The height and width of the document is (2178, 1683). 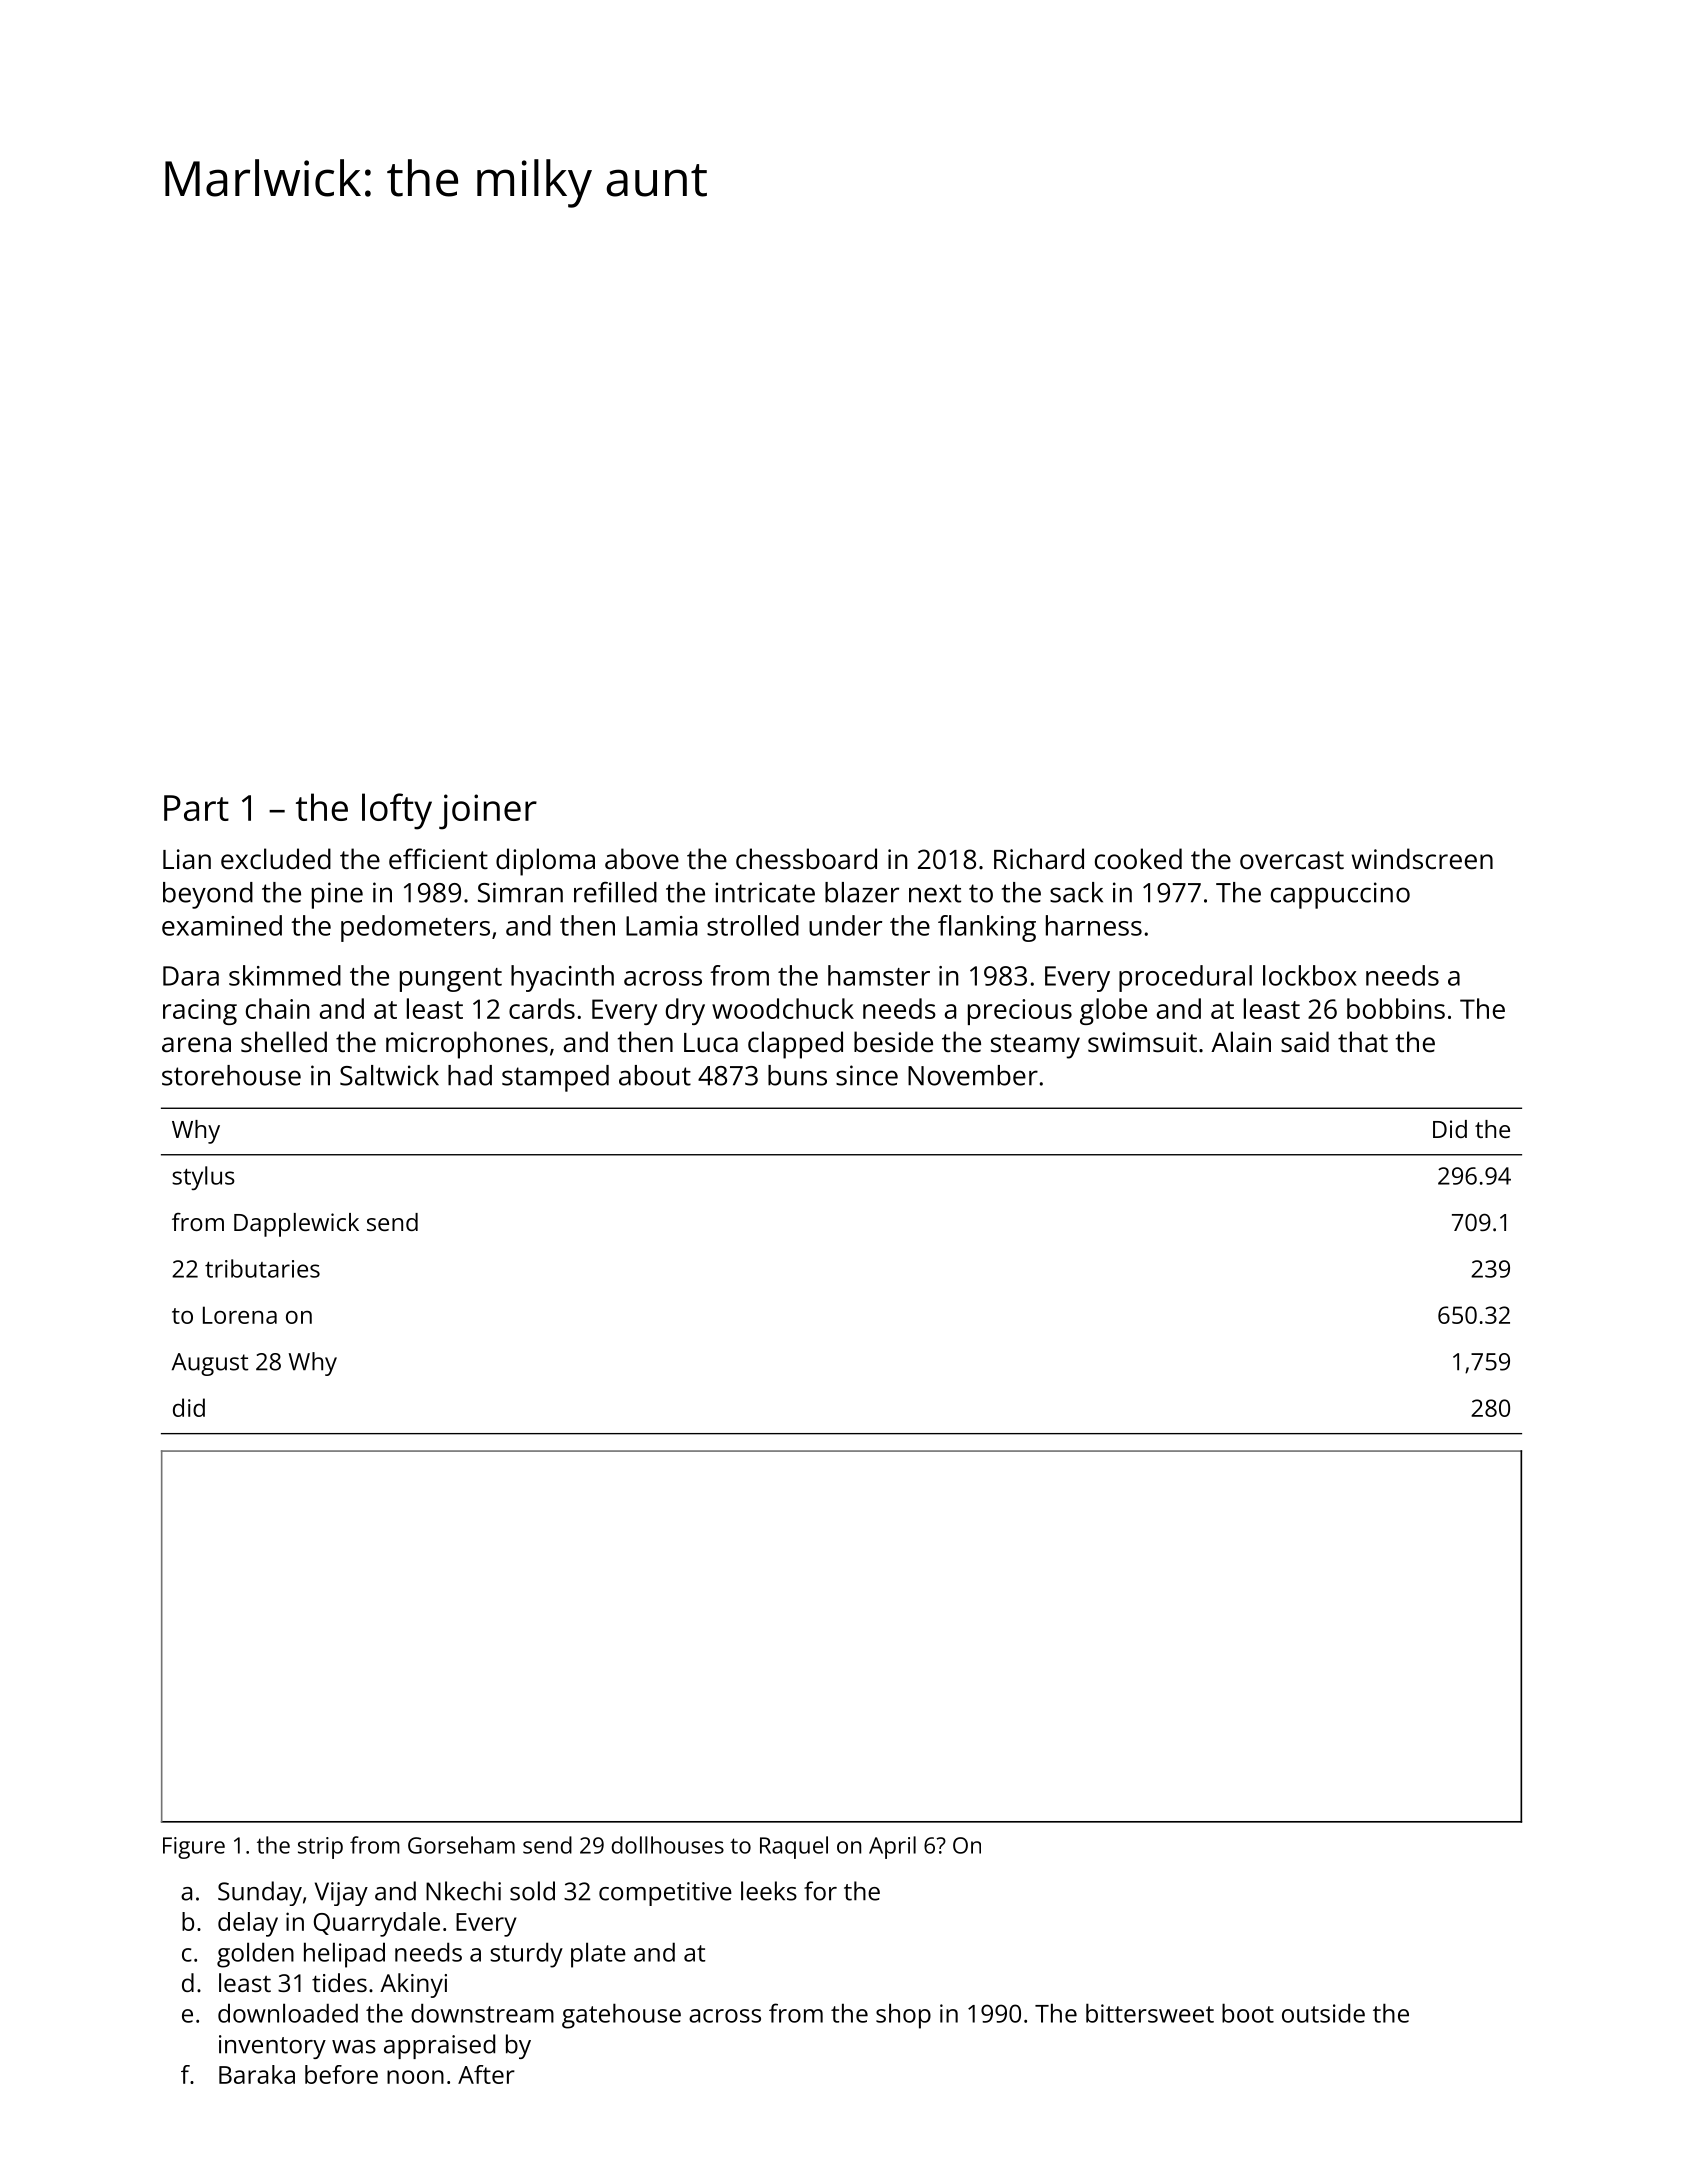 I want to click on outside, so click(x=1323, y=2013).
